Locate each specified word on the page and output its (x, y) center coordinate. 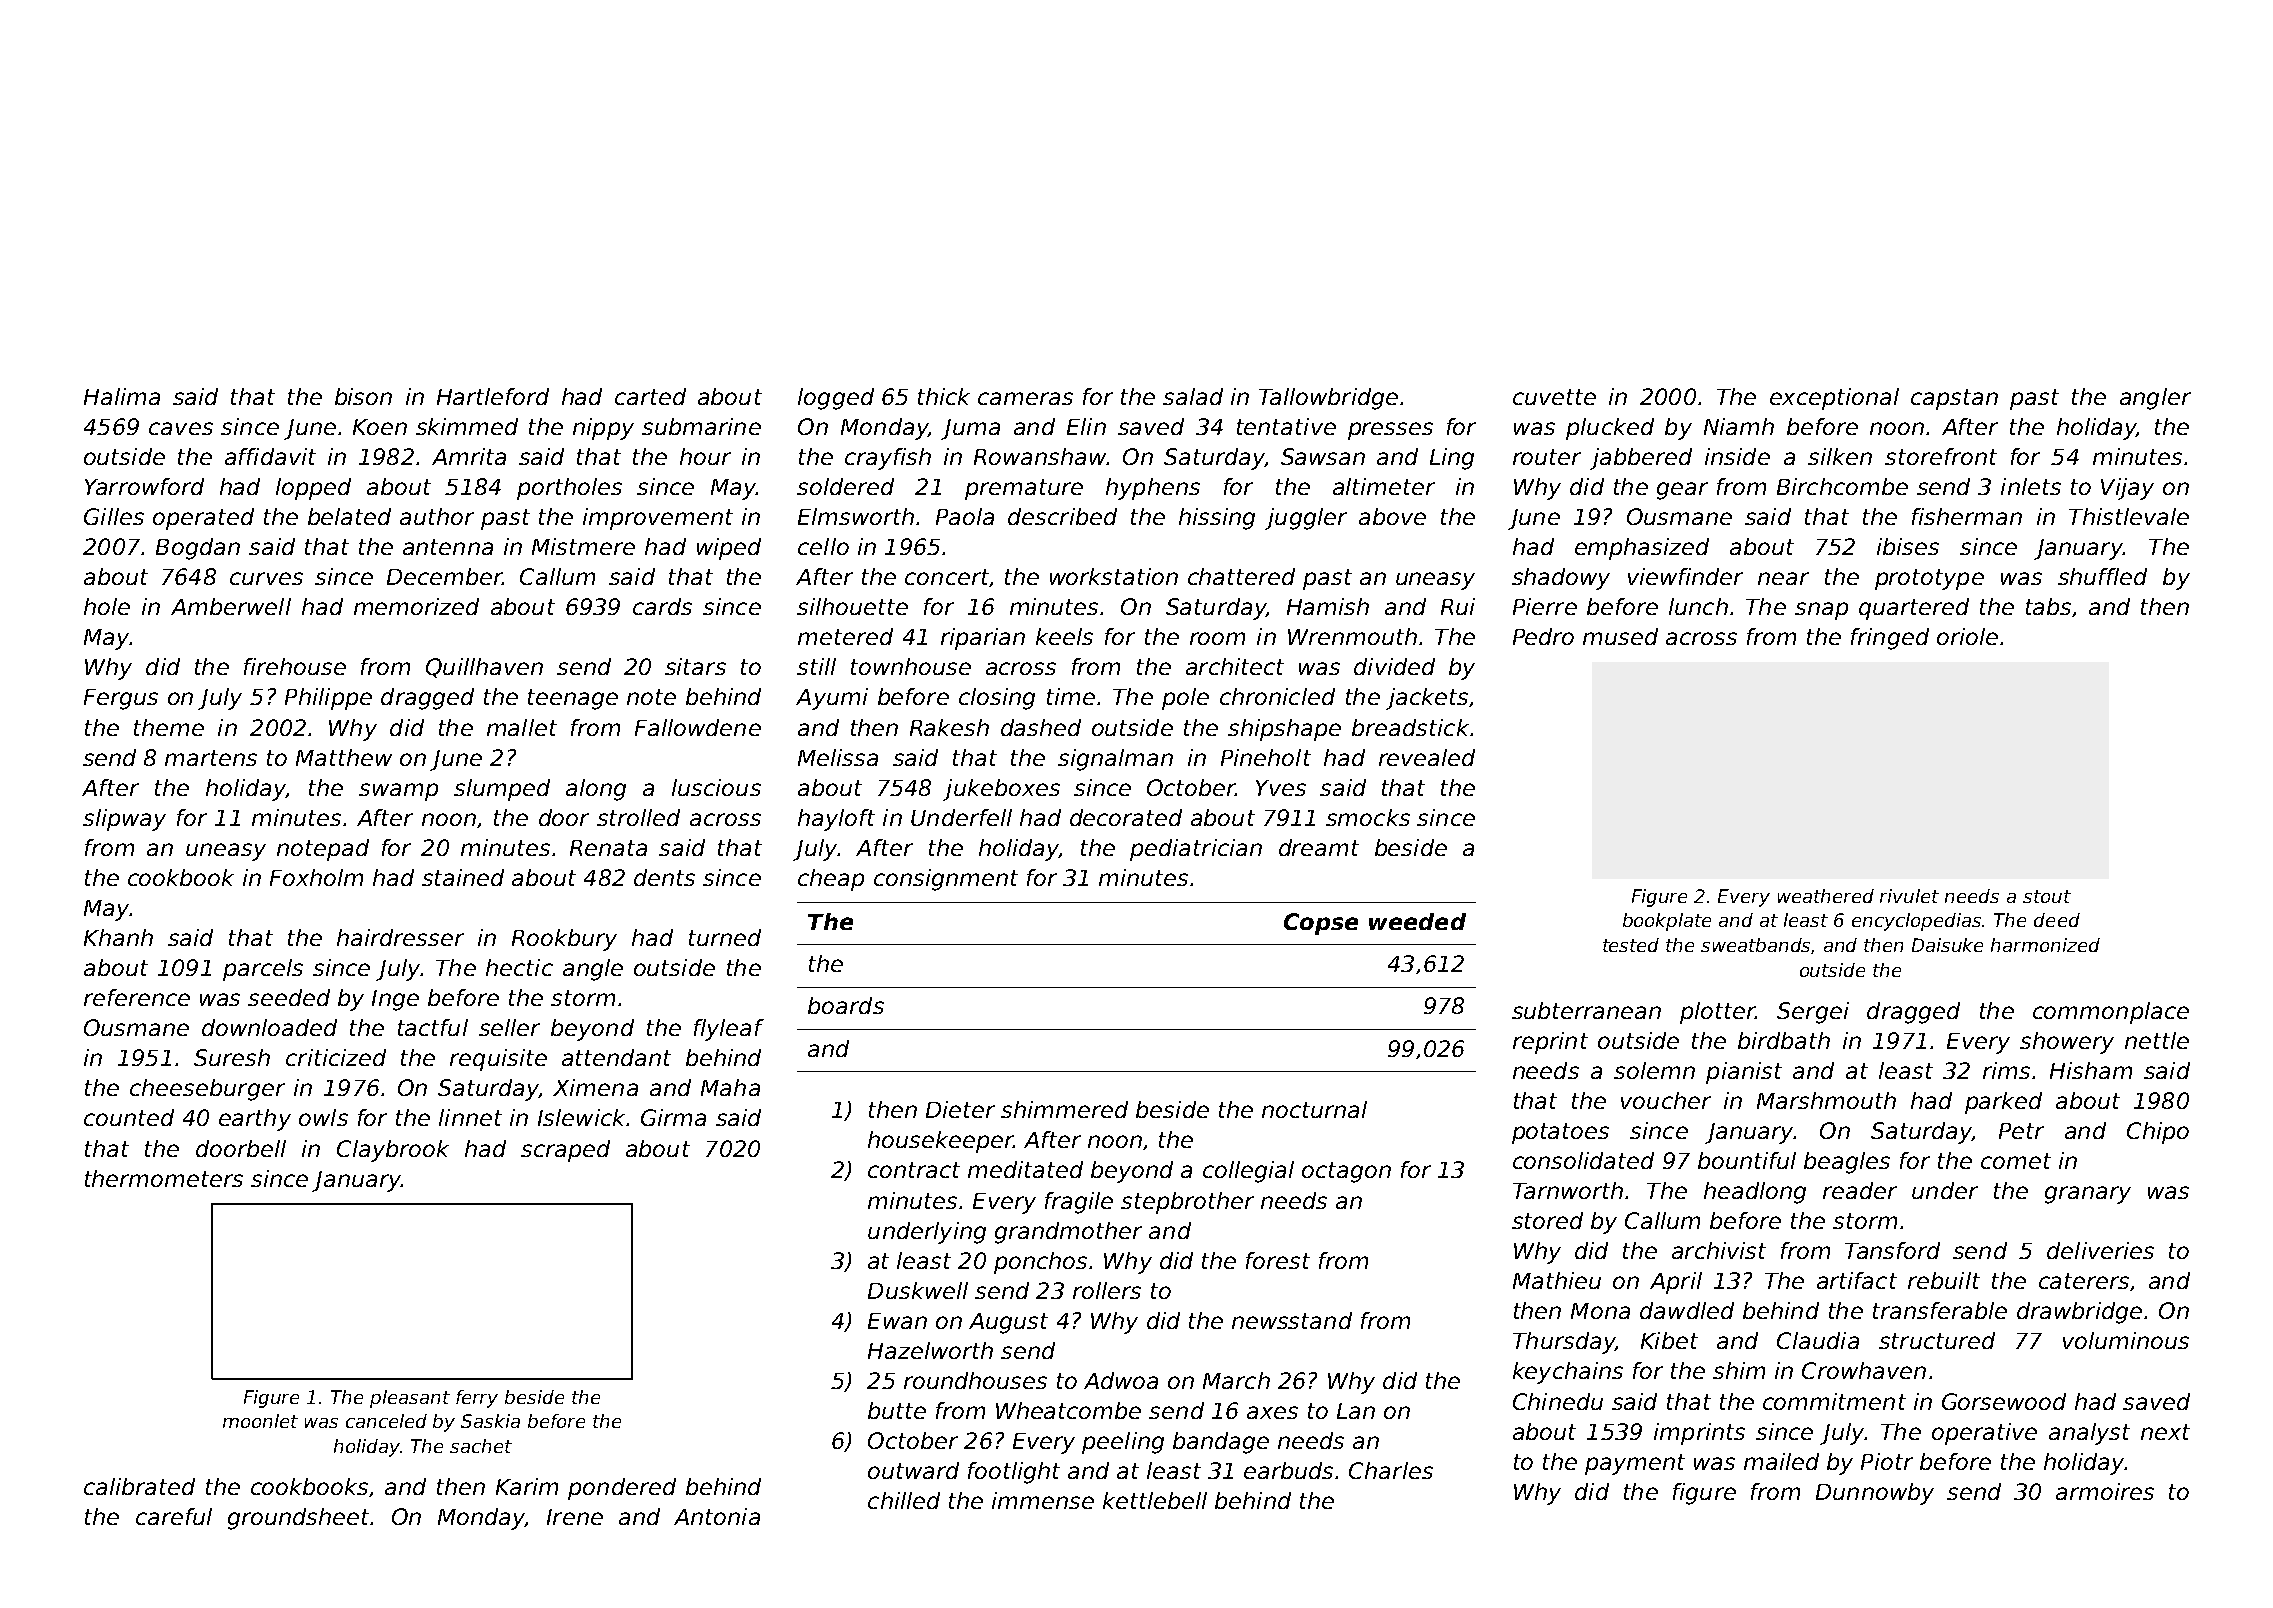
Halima (122, 396)
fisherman (1967, 516)
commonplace (2111, 1013)
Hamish (1328, 606)
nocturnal (1314, 1109)
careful (174, 1516)
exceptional (1834, 399)
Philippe (328, 699)
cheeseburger (207, 1090)
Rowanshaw (1040, 456)
